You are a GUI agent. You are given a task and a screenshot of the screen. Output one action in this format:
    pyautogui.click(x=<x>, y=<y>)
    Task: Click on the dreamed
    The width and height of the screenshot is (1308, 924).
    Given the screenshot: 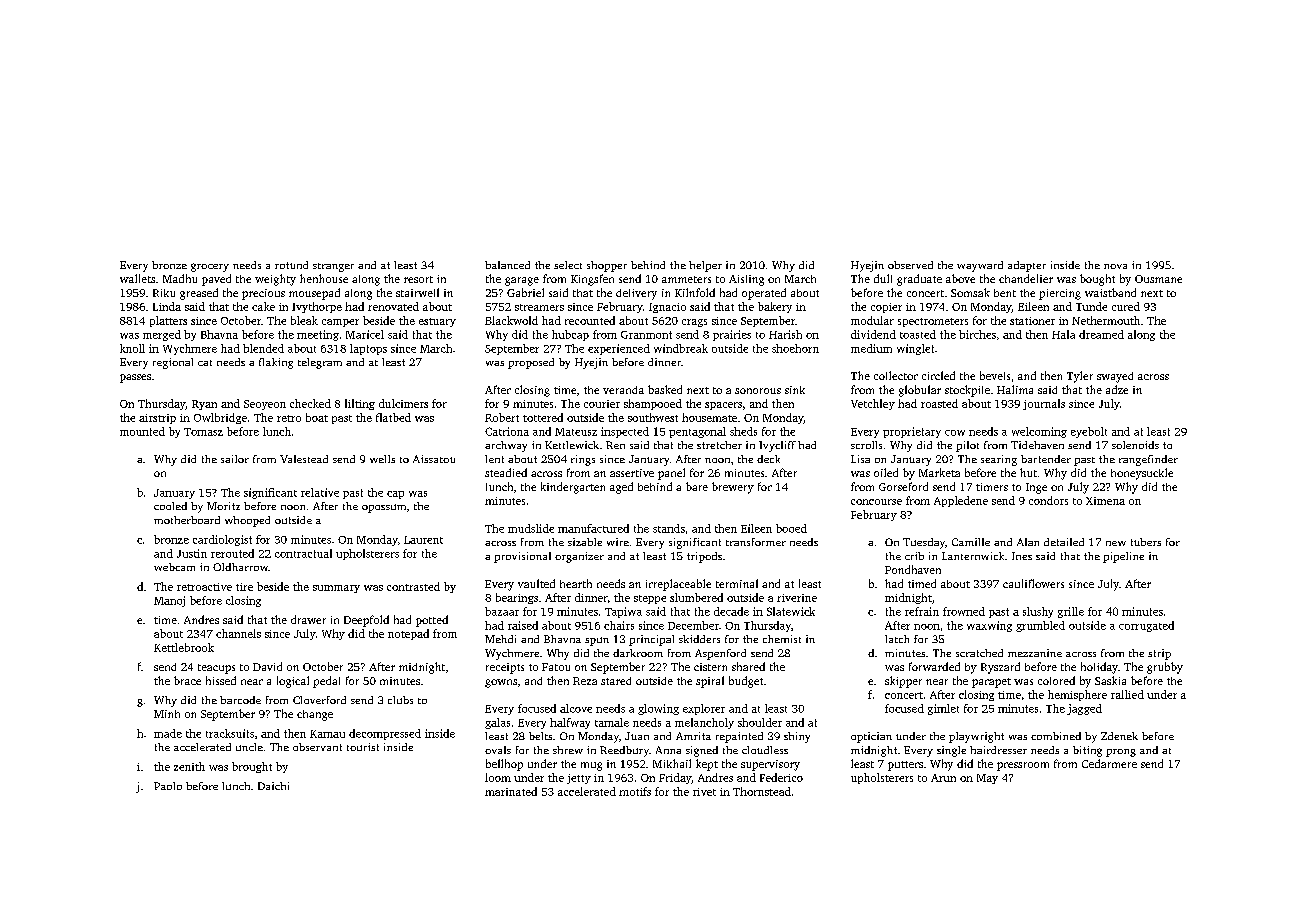 What is the action you would take?
    pyautogui.click(x=1101, y=334)
